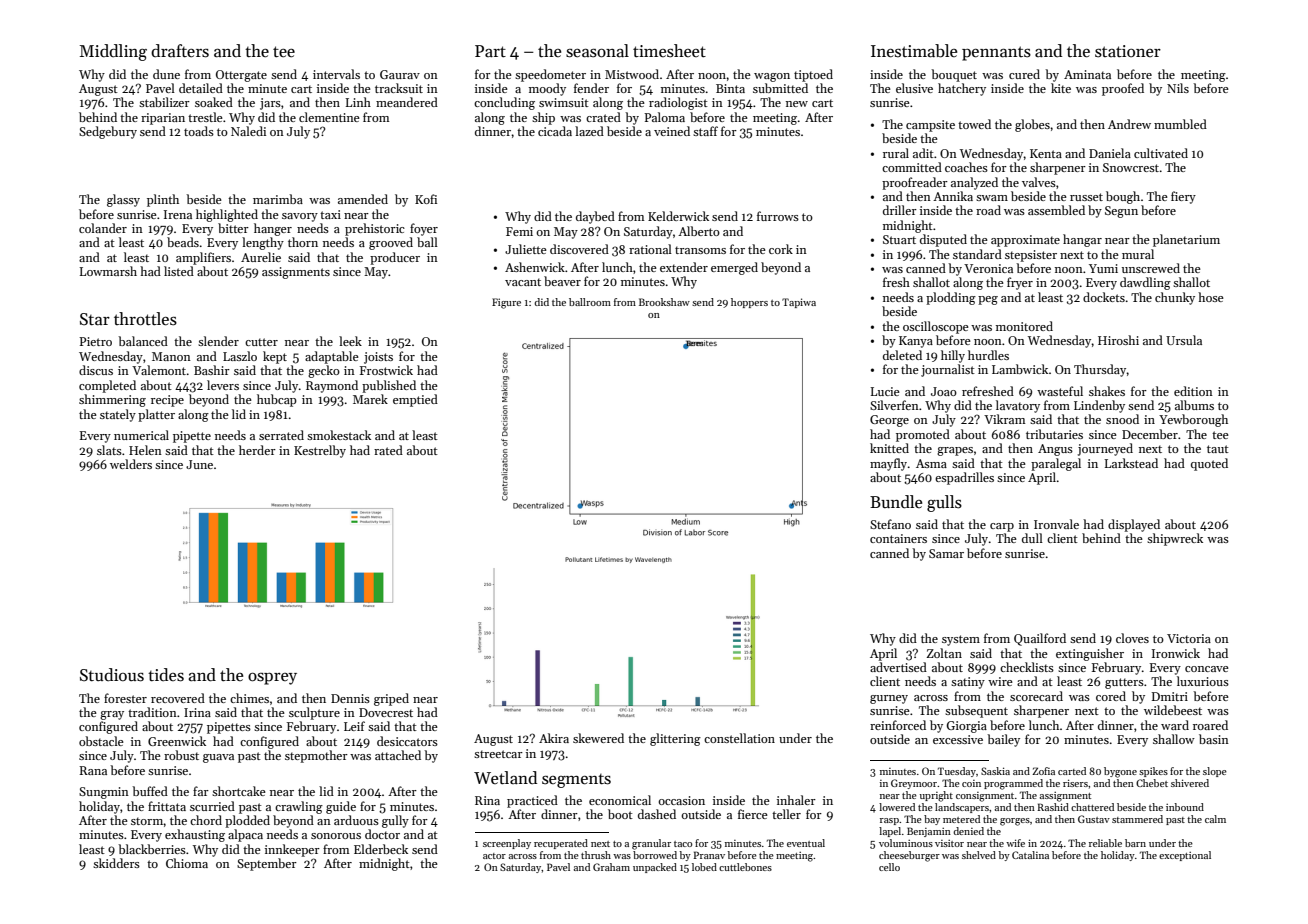  I want to click on advertised, so click(898, 667).
